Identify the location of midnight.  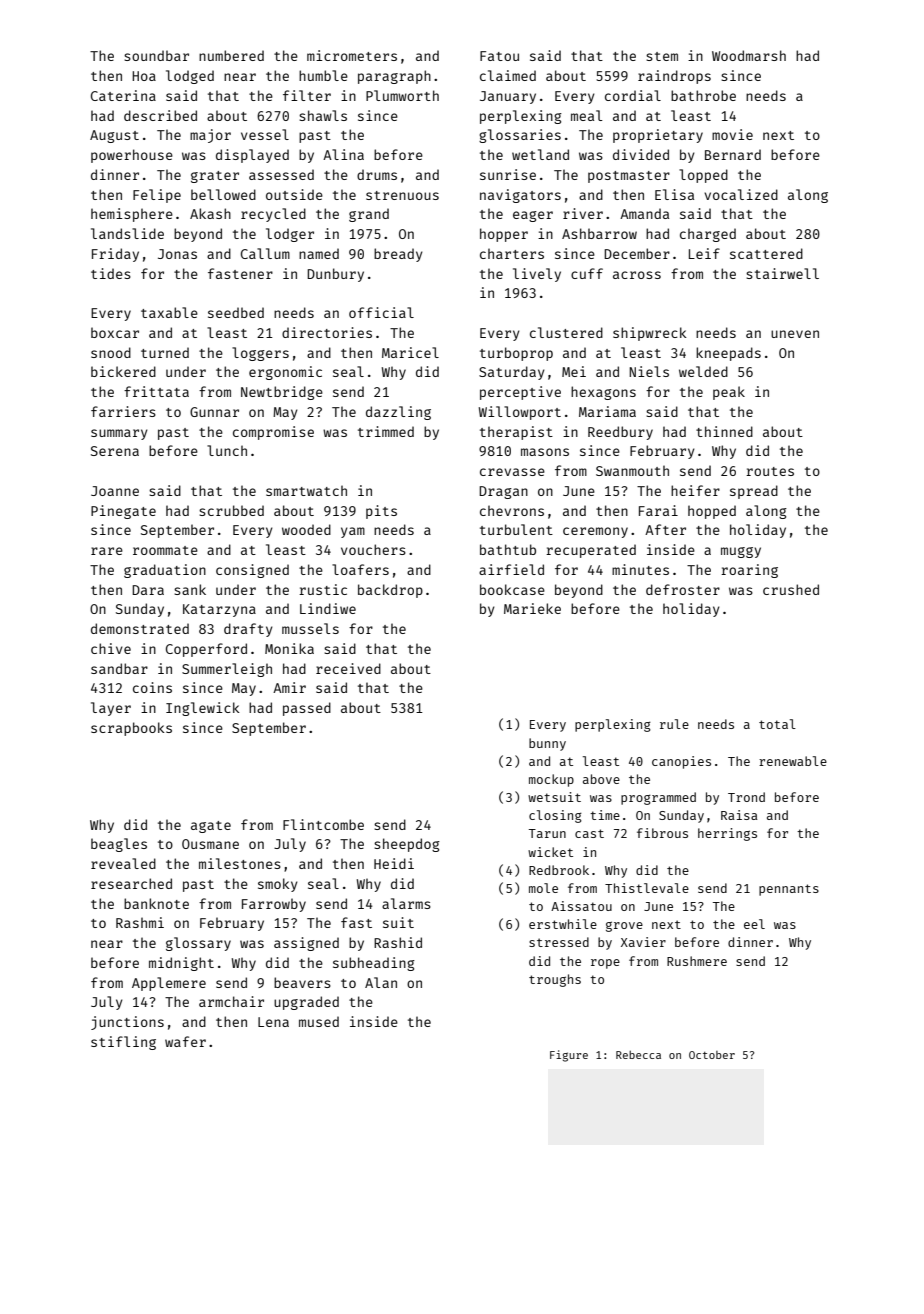
(181, 964).
